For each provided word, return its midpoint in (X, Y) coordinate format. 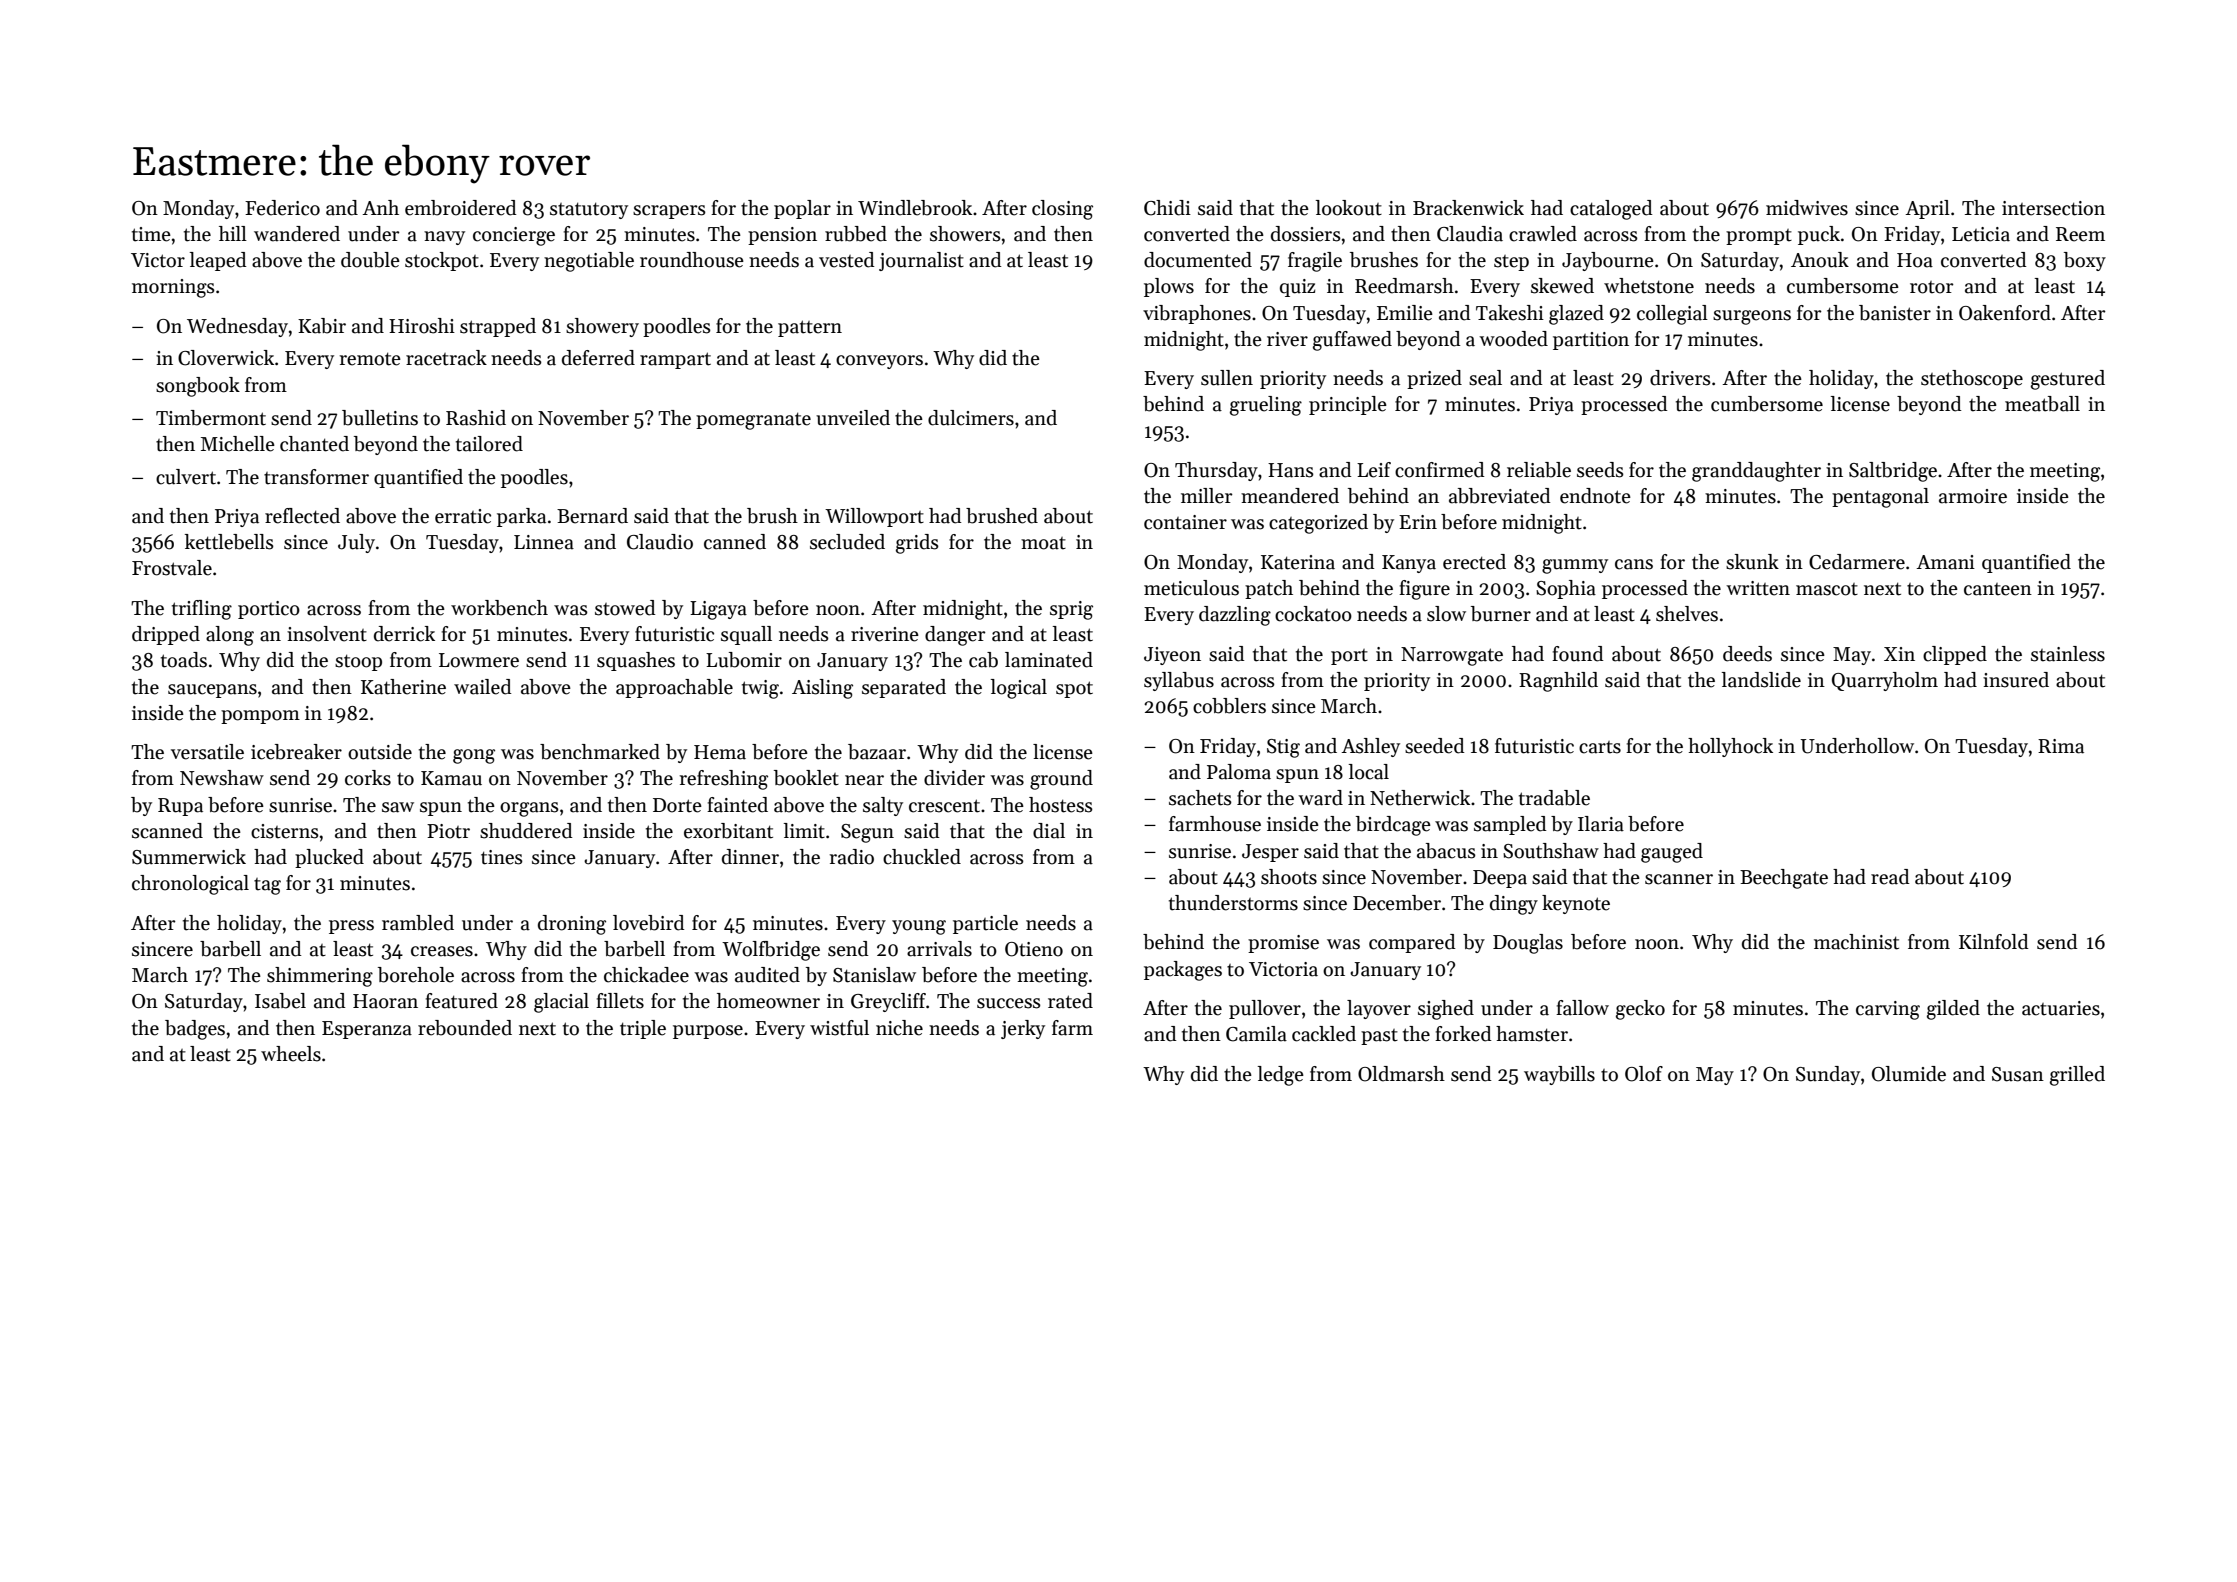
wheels (291, 1054)
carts (1600, 747)
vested (847, 260)
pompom (260, 717)
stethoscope (1972, 379)
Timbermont (211, 418)
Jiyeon (1172, 656)
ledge (1281, 1076)
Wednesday (237, 327)
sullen (1227, 378)
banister (1895, 313)
